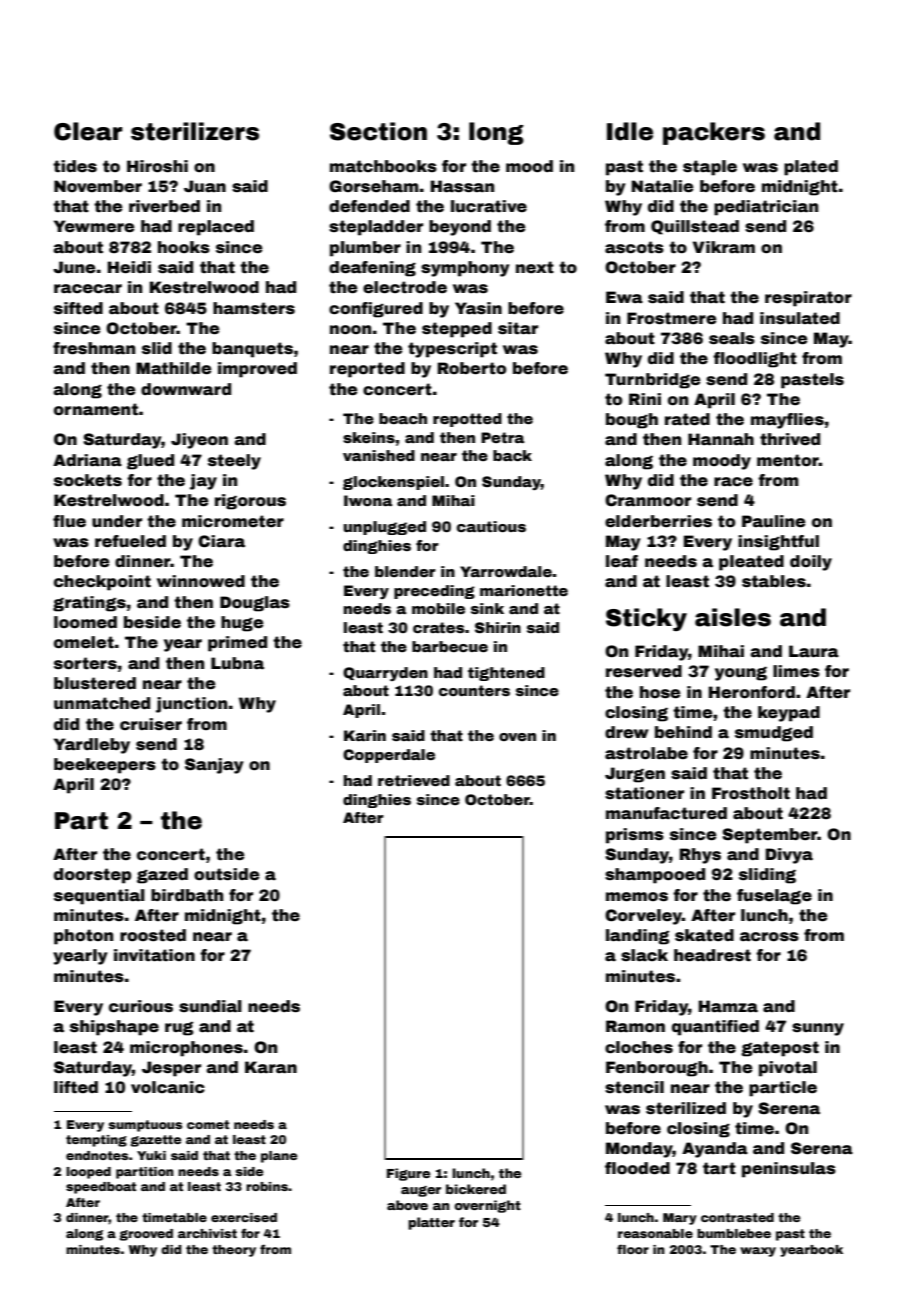 This image has width=908, height=1316. What do you see at coordinates (267, 1186) in the image?
I see `robins` at bounding box center [267, 1186].
